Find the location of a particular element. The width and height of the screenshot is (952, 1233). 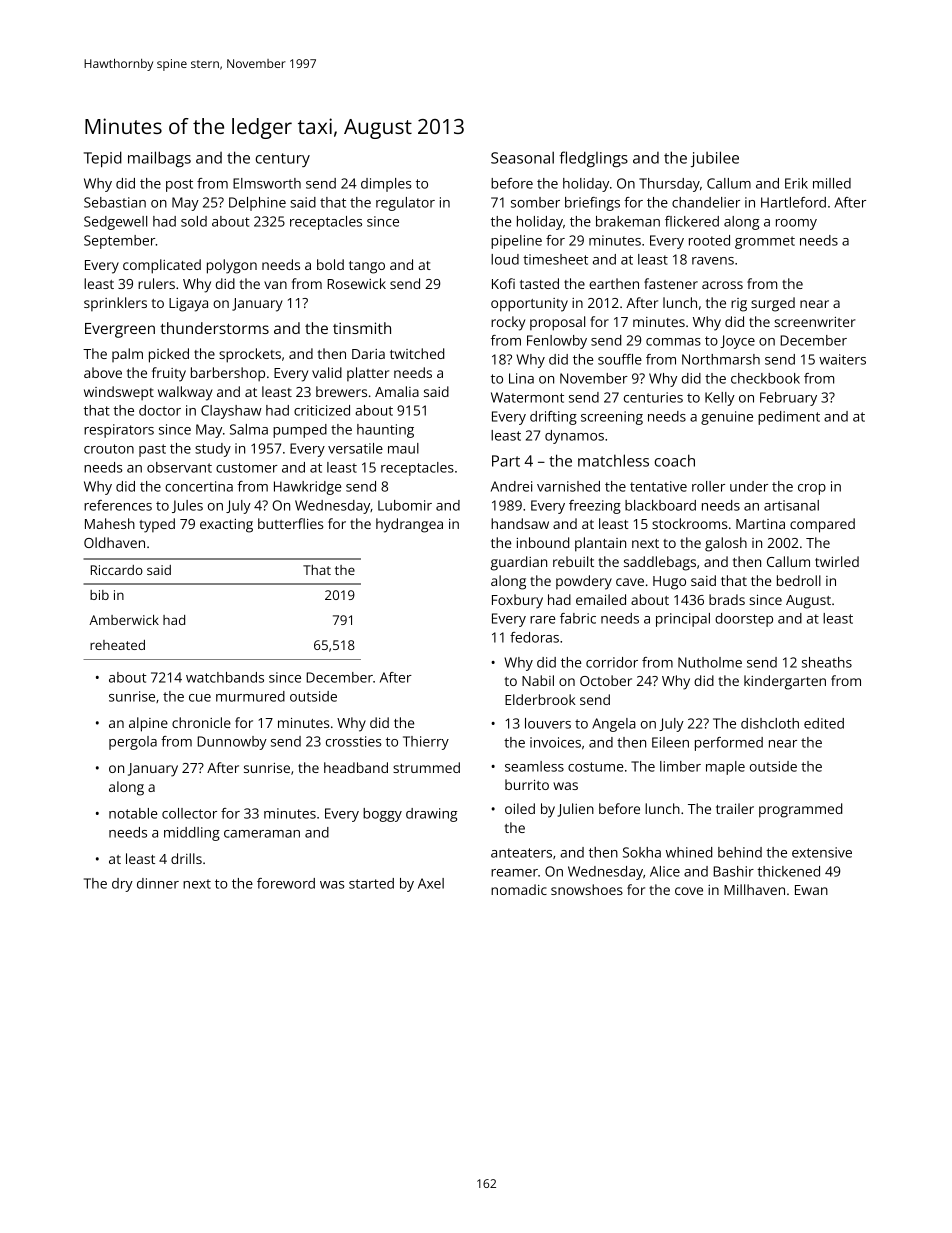

Delphine is located at coordinates (257, 204).
